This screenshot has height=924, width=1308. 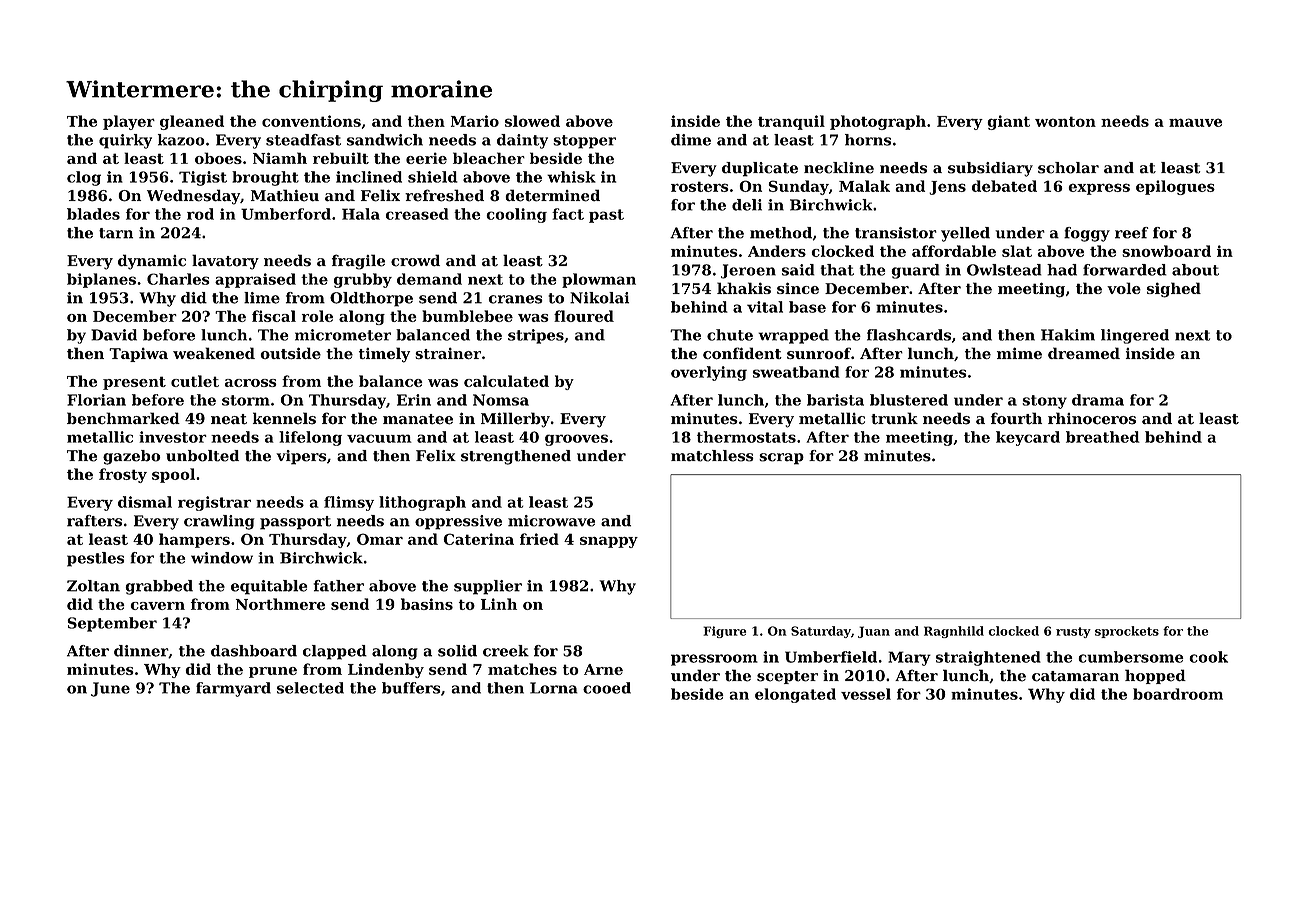 I want to click on buffers, so click(x=411, y=688).
